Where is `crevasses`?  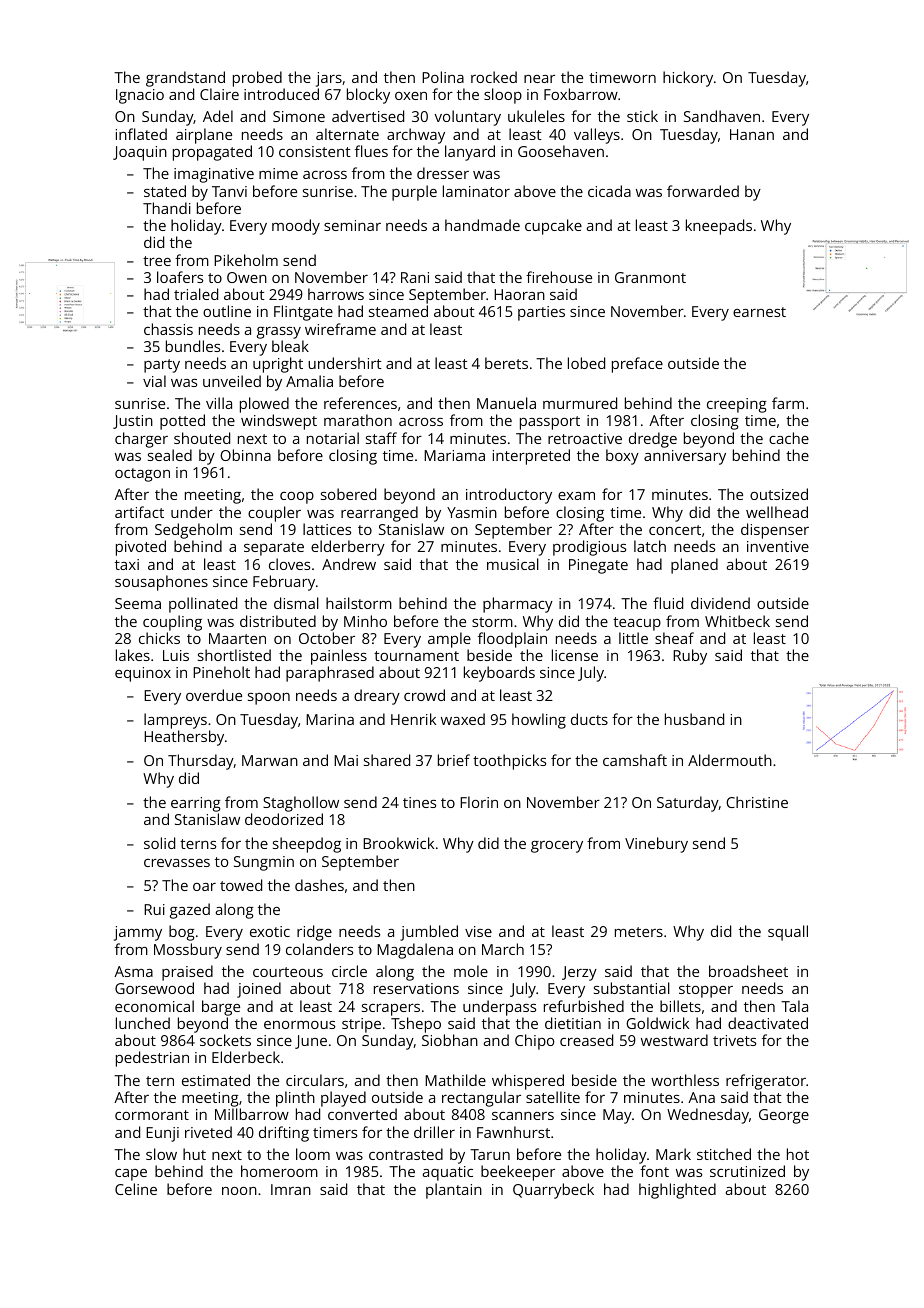
crevasses is located at coordinates (177, 863).
